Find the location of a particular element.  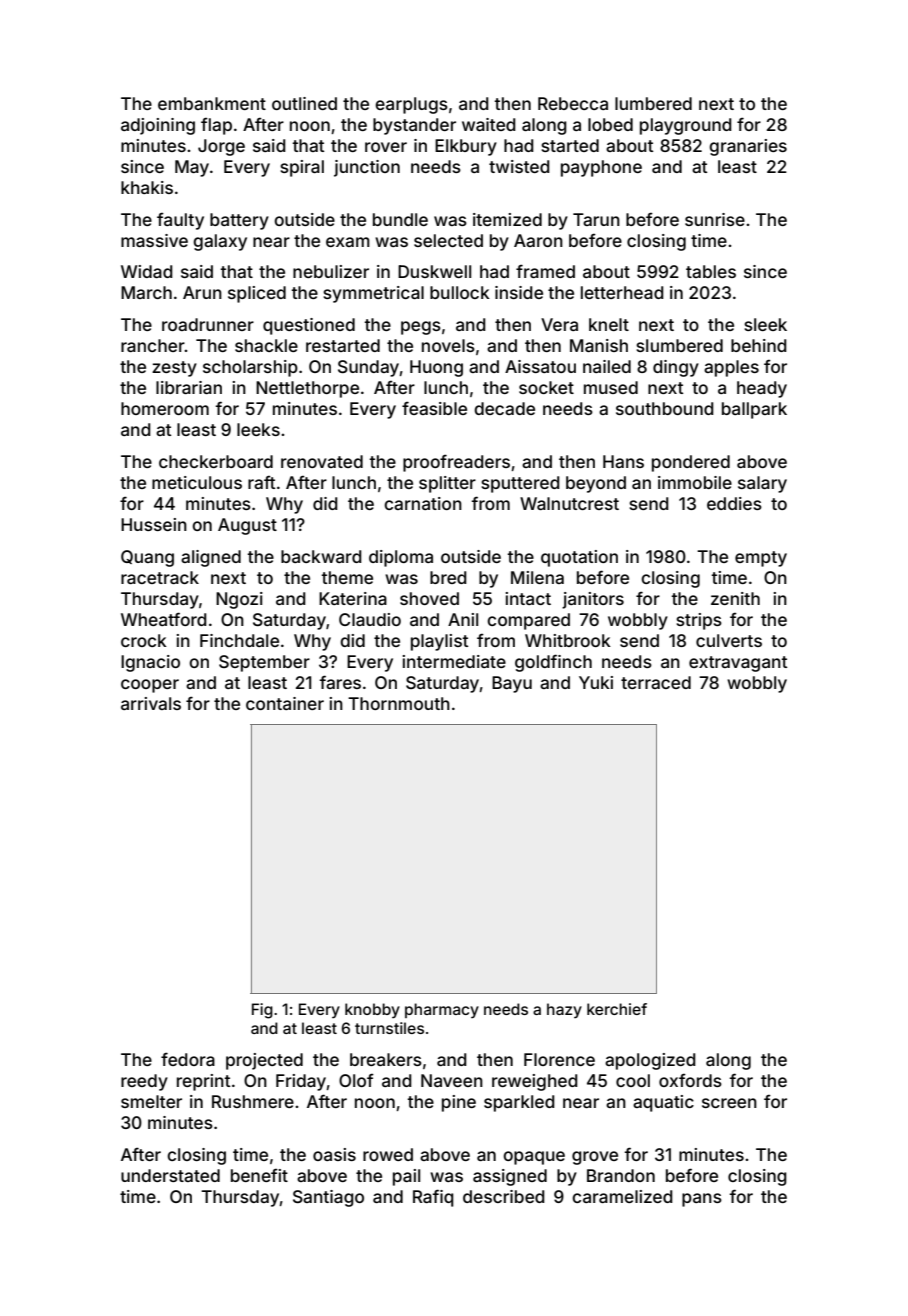

Hussein is located at coordinates (154, 524).
